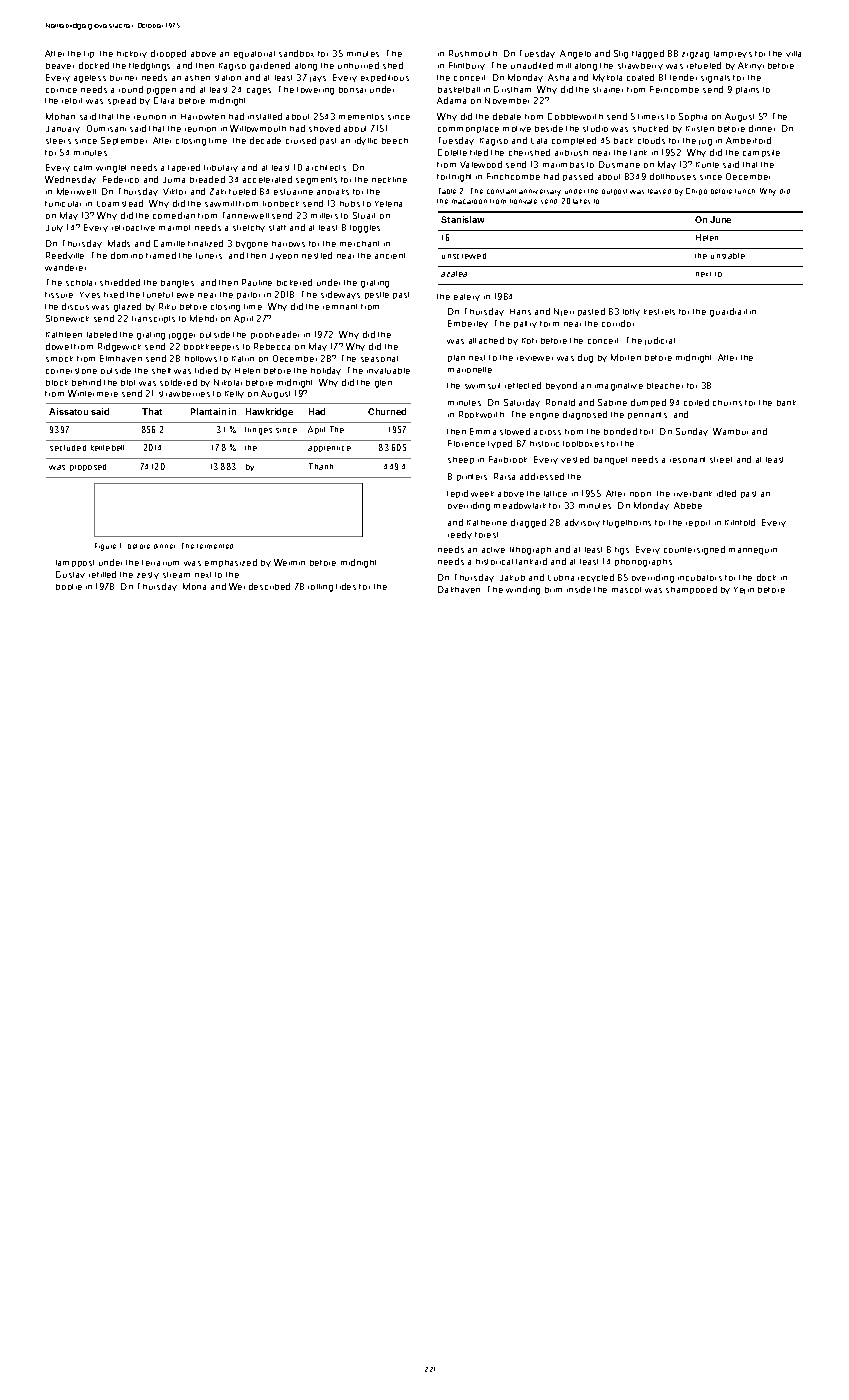  Describe the element at coordinates (728, 312) in the image. I see `guardrail` at that location.
